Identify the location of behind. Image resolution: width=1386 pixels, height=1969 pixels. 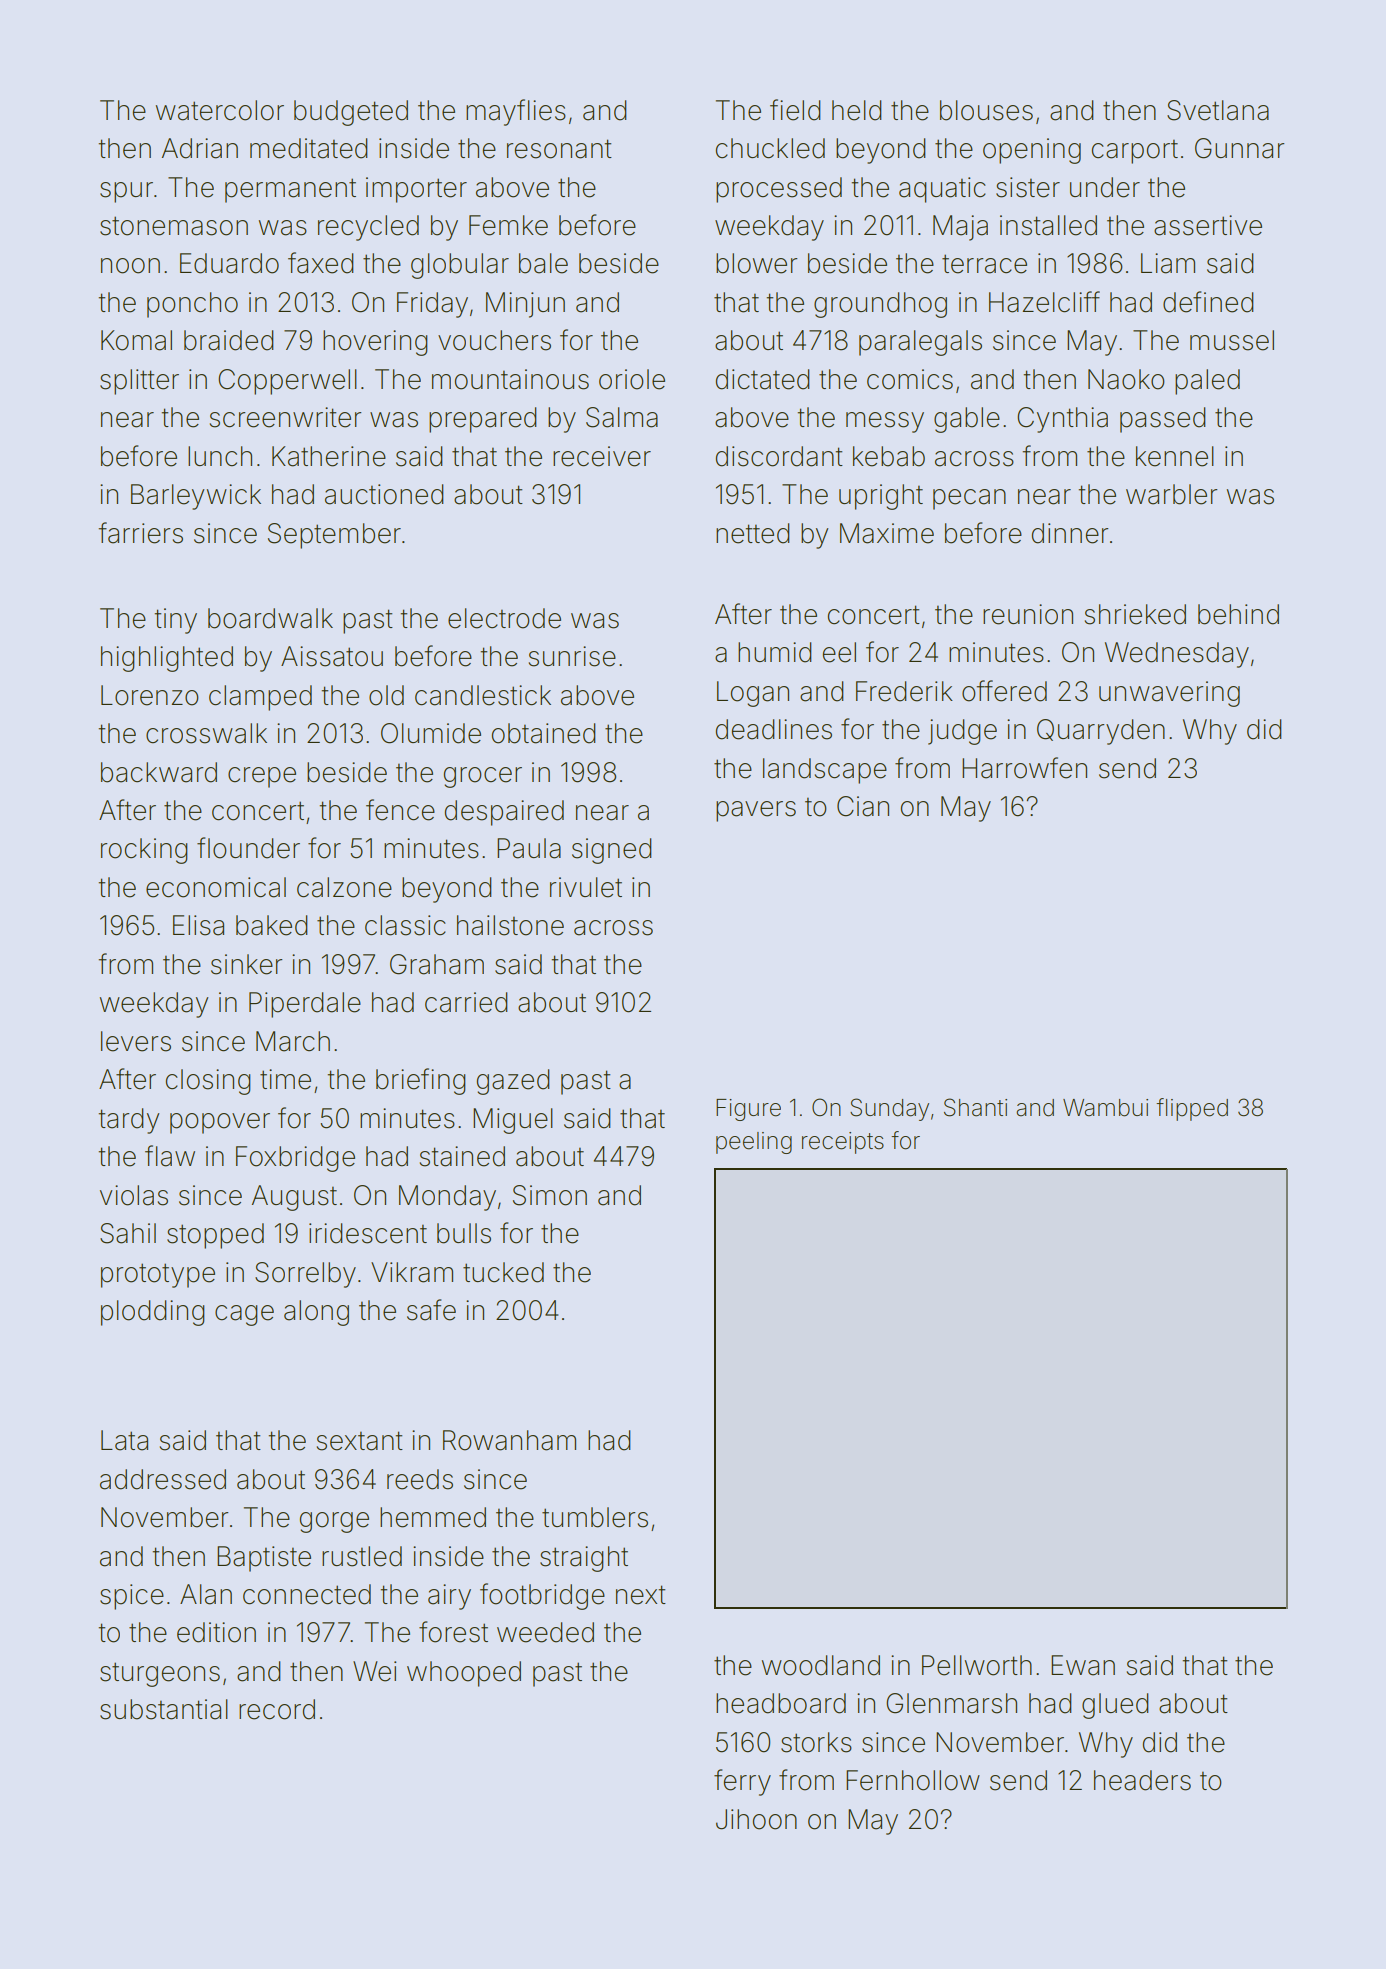
(1238, 614).
